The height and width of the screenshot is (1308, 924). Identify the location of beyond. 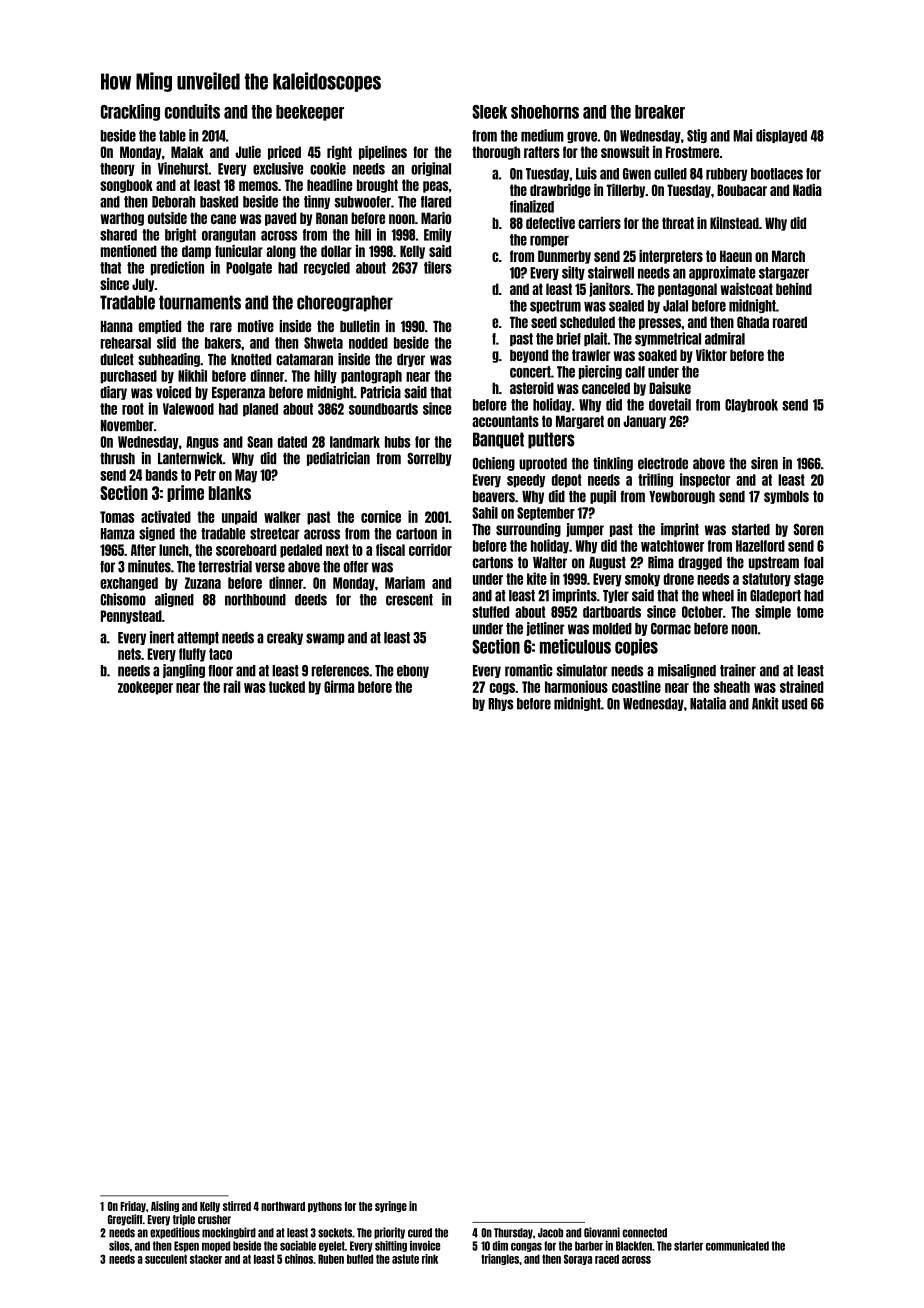
(529, 356).
